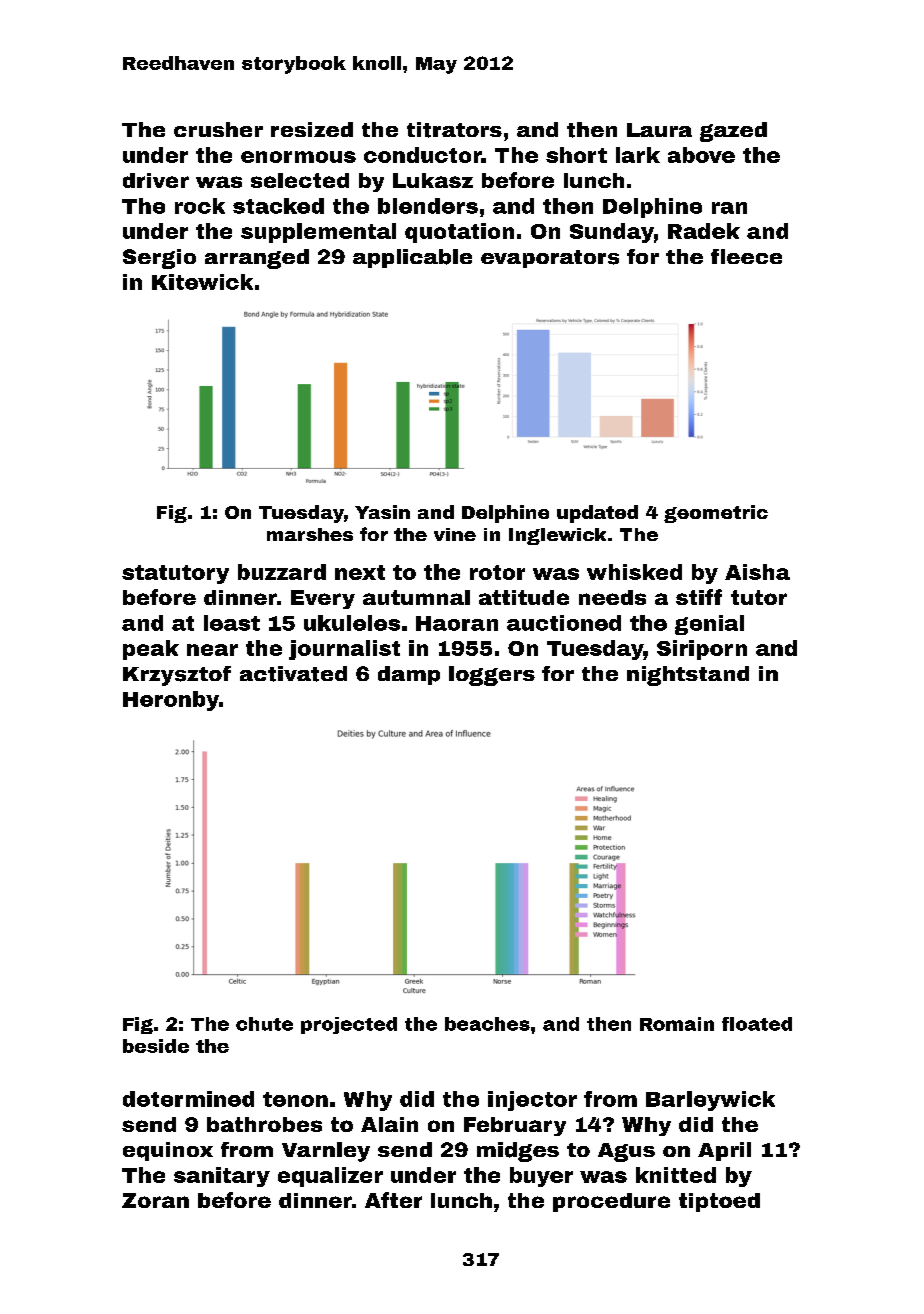  I want to click on sanitary, so click(222, 1177).
